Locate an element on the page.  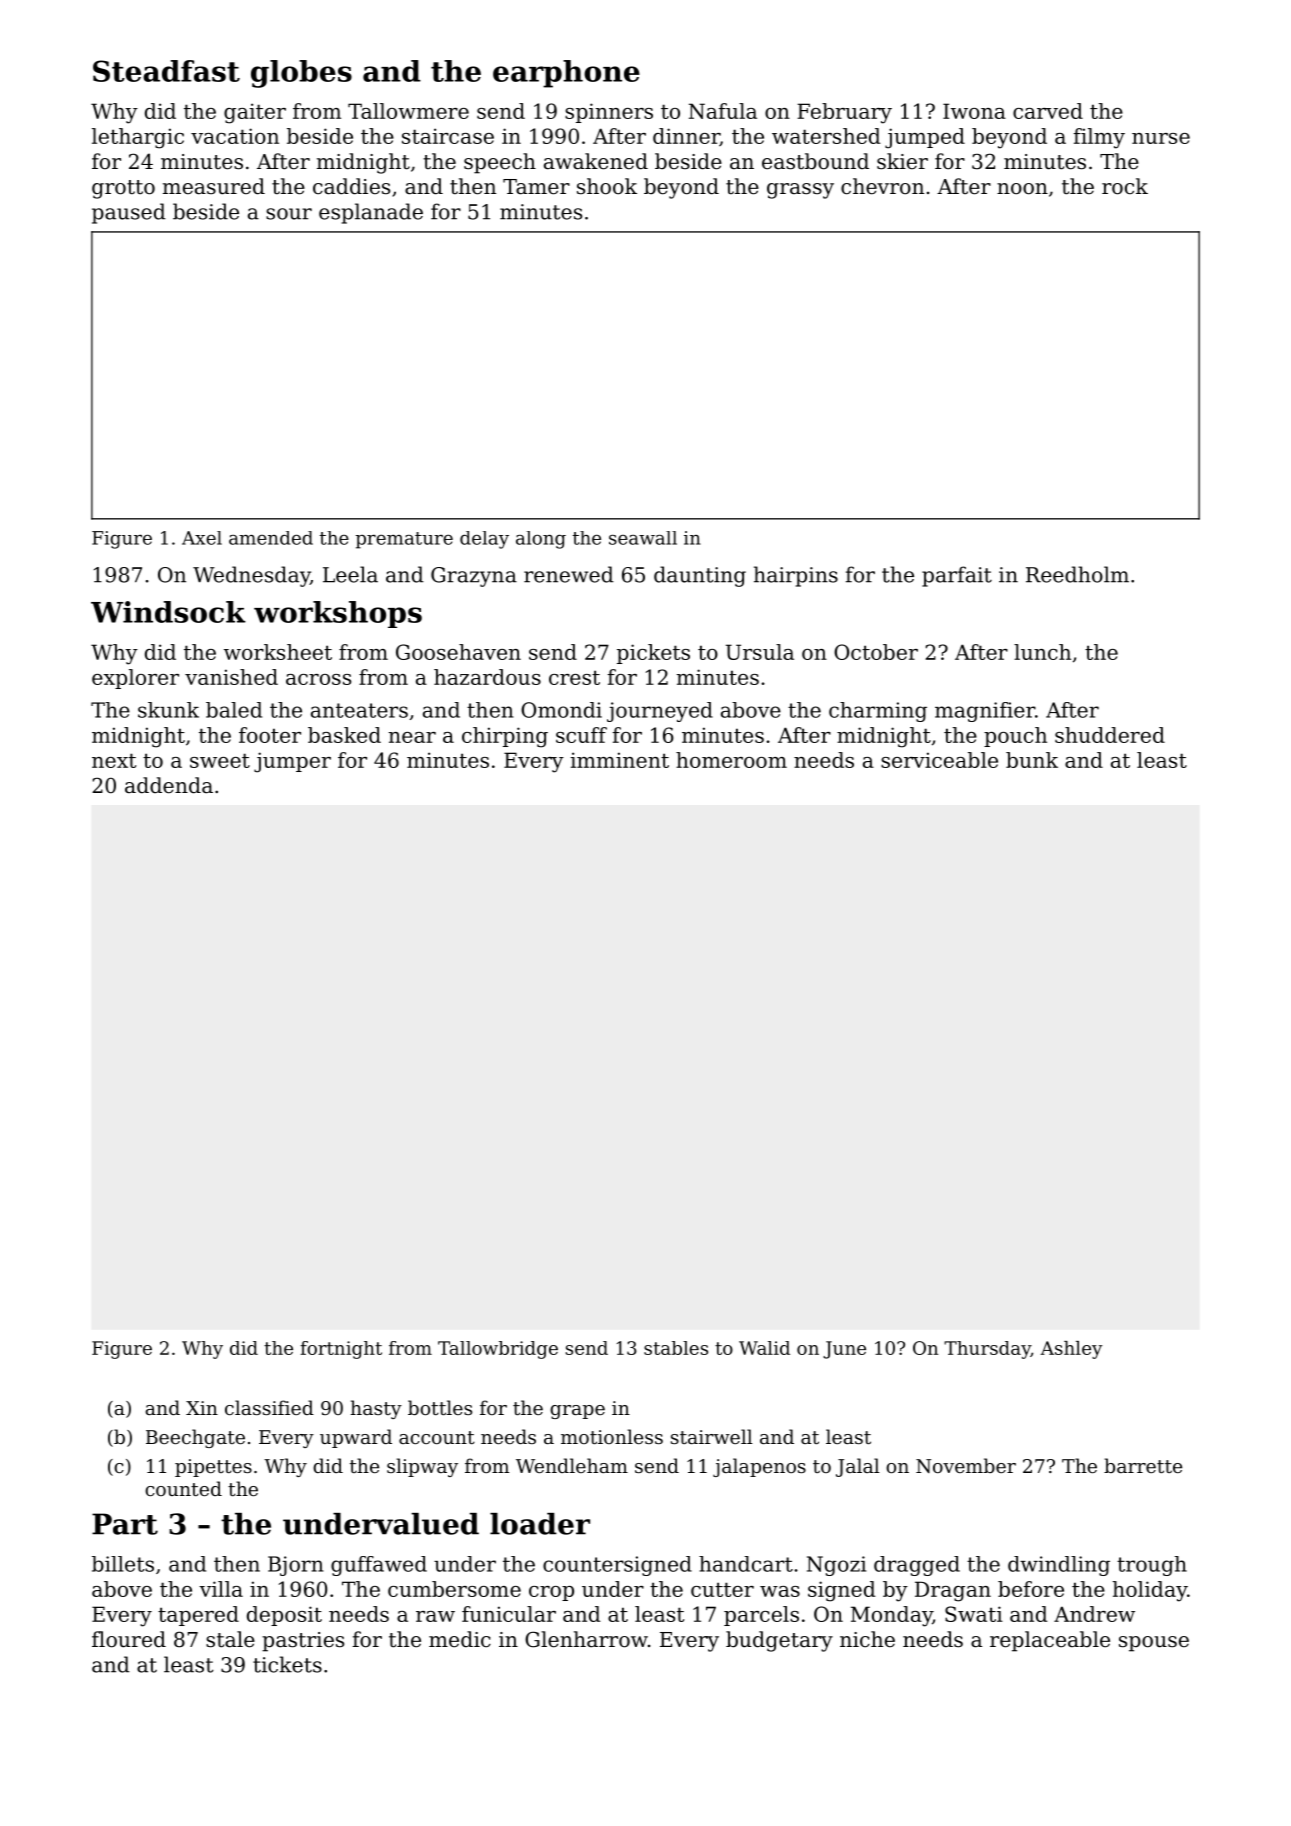
floured is located at coordinates (129, 1639).
